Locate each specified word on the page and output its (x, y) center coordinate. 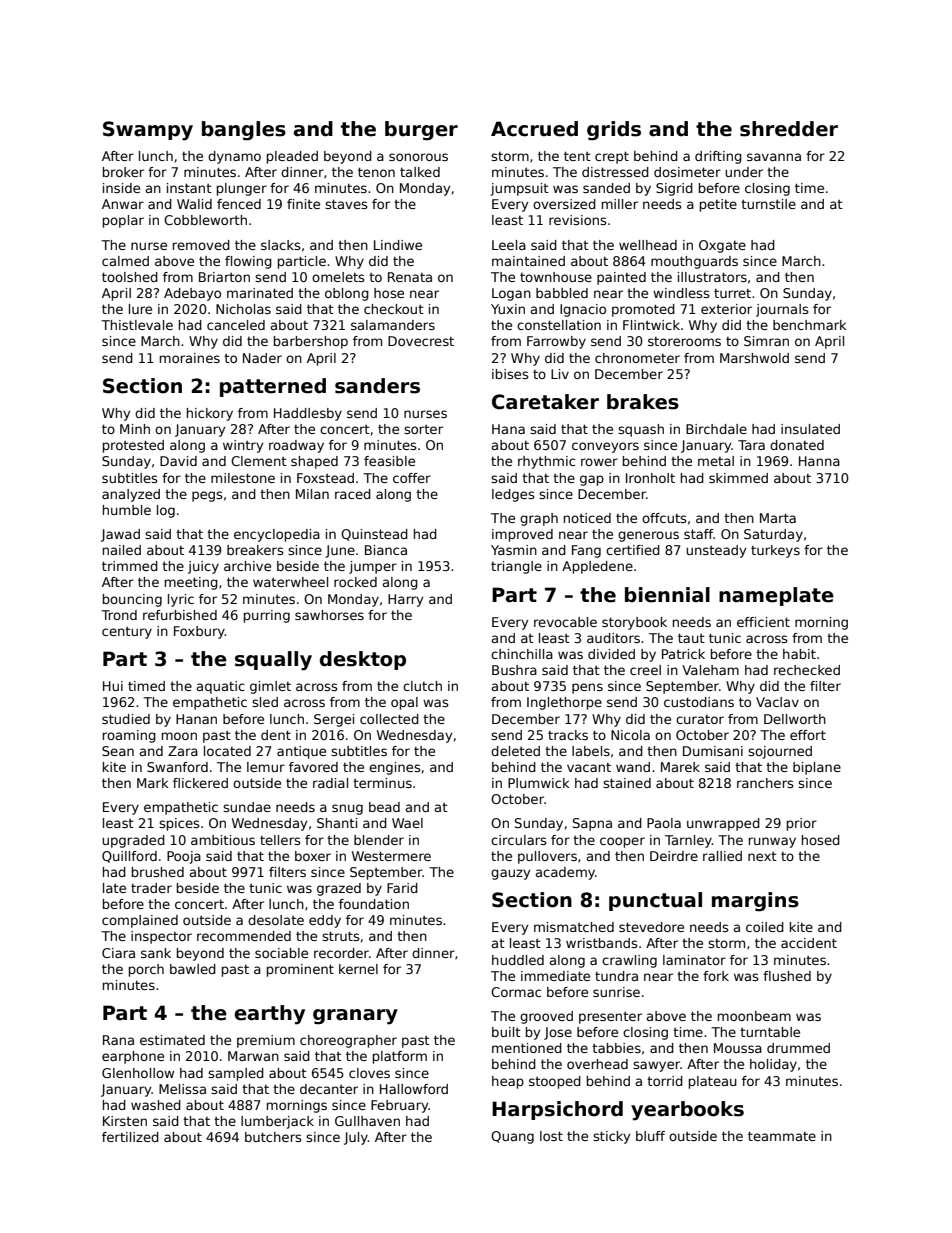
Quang (512, 1137)
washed (156, 1105)
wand (633, 767)
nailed (122, 550)
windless (681, 293)
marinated (260, 293)
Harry (405, 600)
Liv (560, 374)
